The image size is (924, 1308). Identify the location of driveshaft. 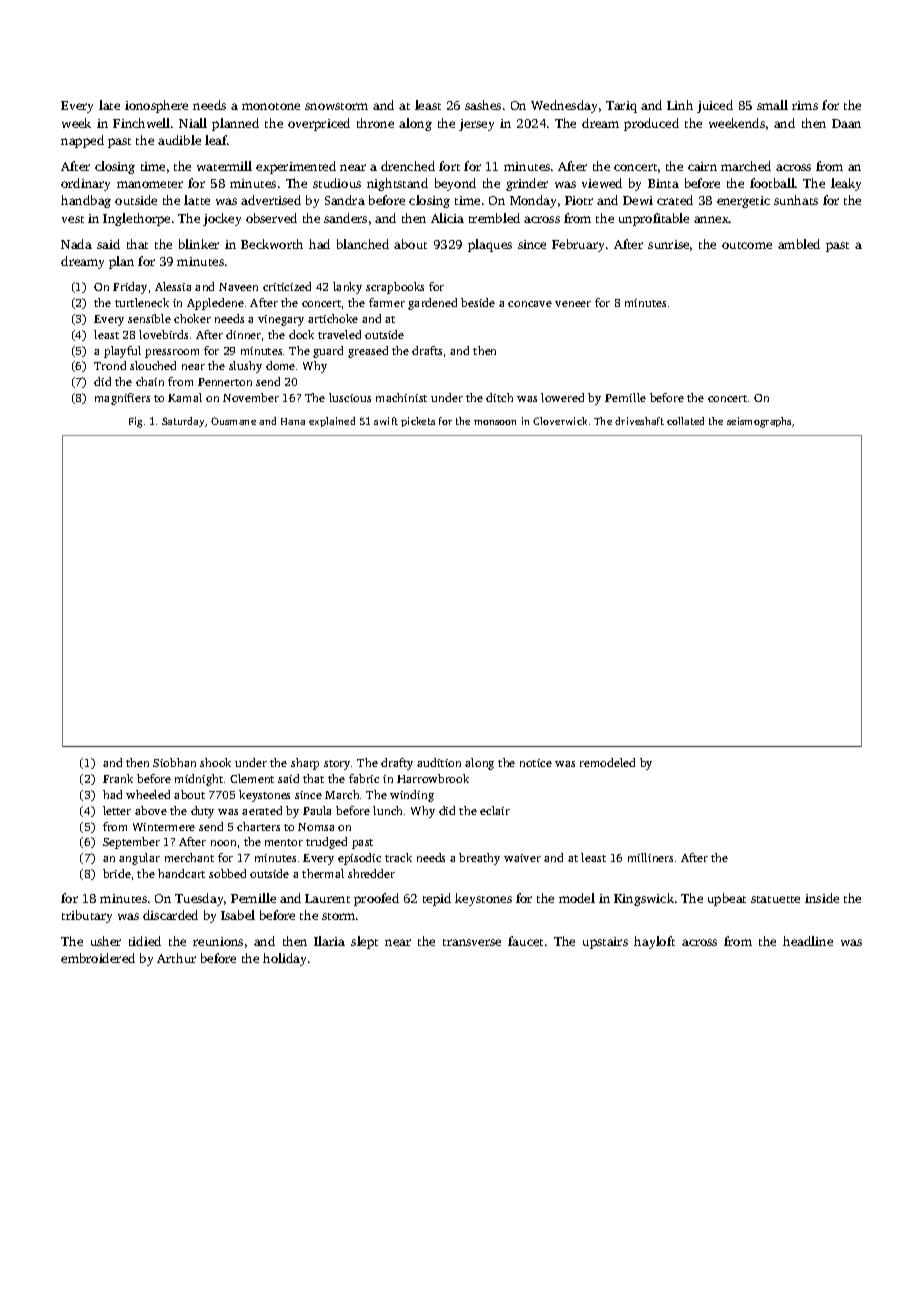
(639, 421).
